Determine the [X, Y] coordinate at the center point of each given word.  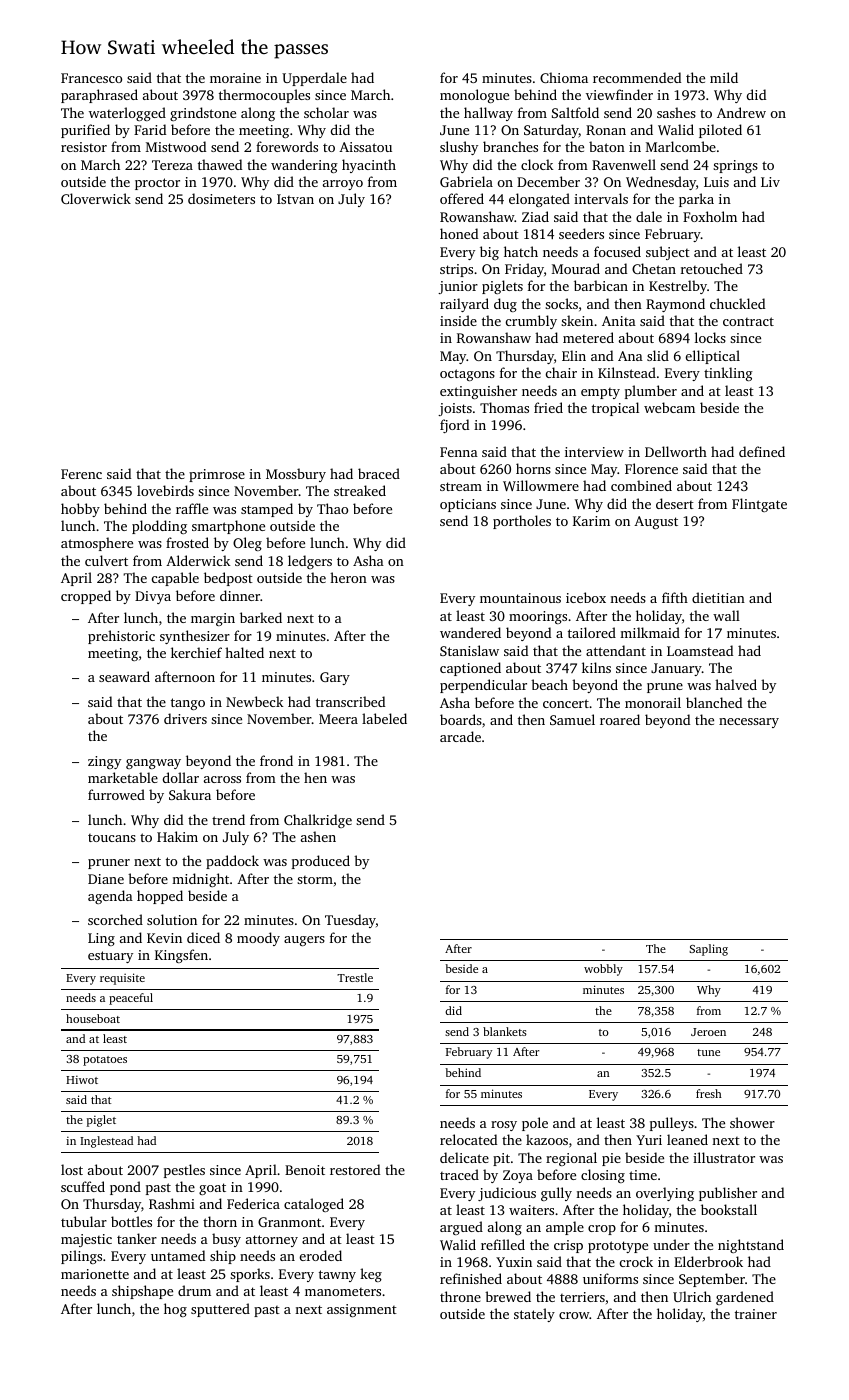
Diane [106, 879]
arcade [460, 736]
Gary [335, 678]
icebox [586, 597]
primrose [217, 475]
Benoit [305, 1170]
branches [510, 146]
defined [762, 451]
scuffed [83, 1186]
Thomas [504, 407]
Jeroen [708, 1032]
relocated [468, 1139]
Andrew [741, 112]
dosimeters [221, 198]
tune [708, 1052]
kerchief [196, 652]
